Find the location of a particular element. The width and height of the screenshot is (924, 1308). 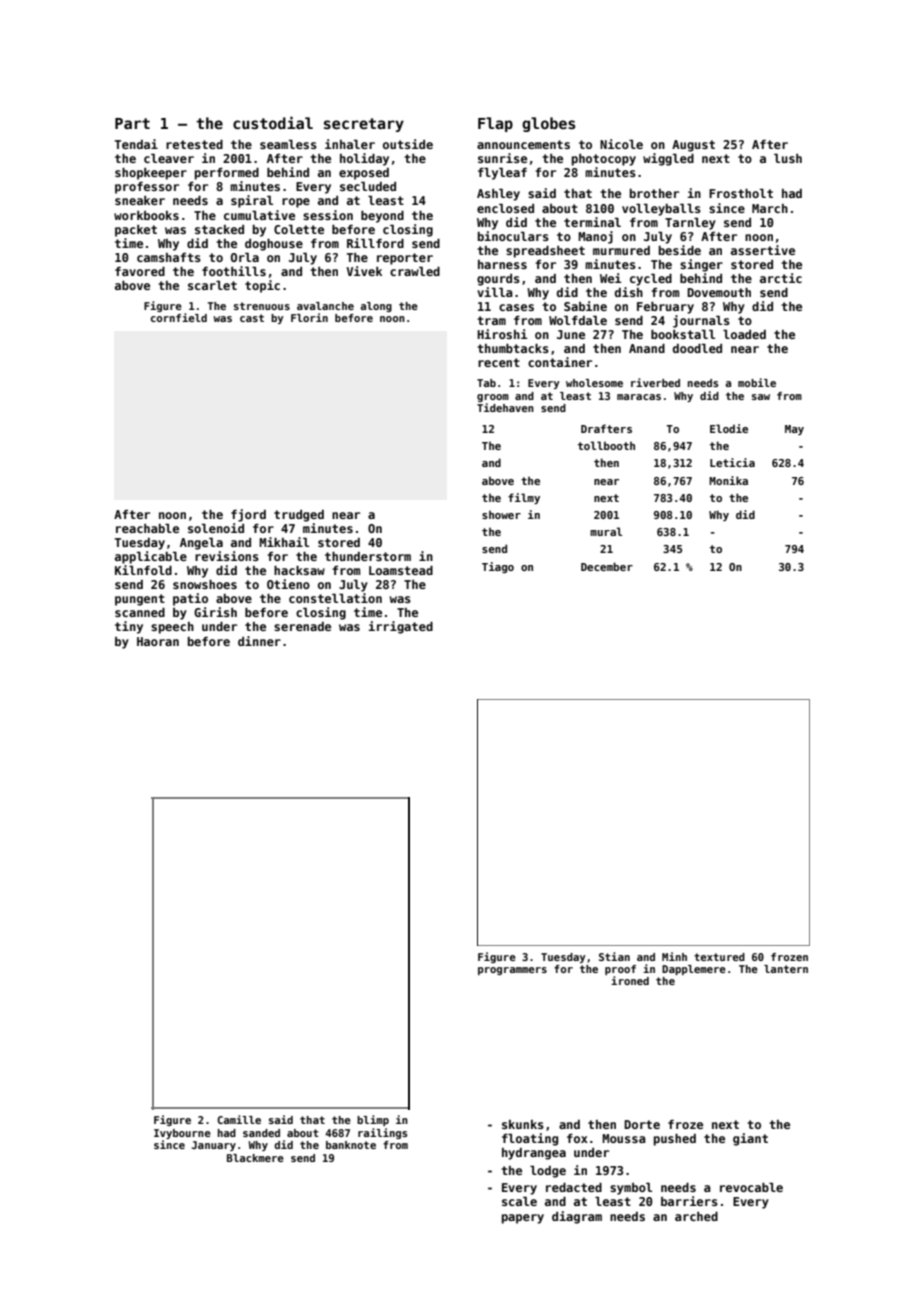

August is located at coordinates (693, 146).
